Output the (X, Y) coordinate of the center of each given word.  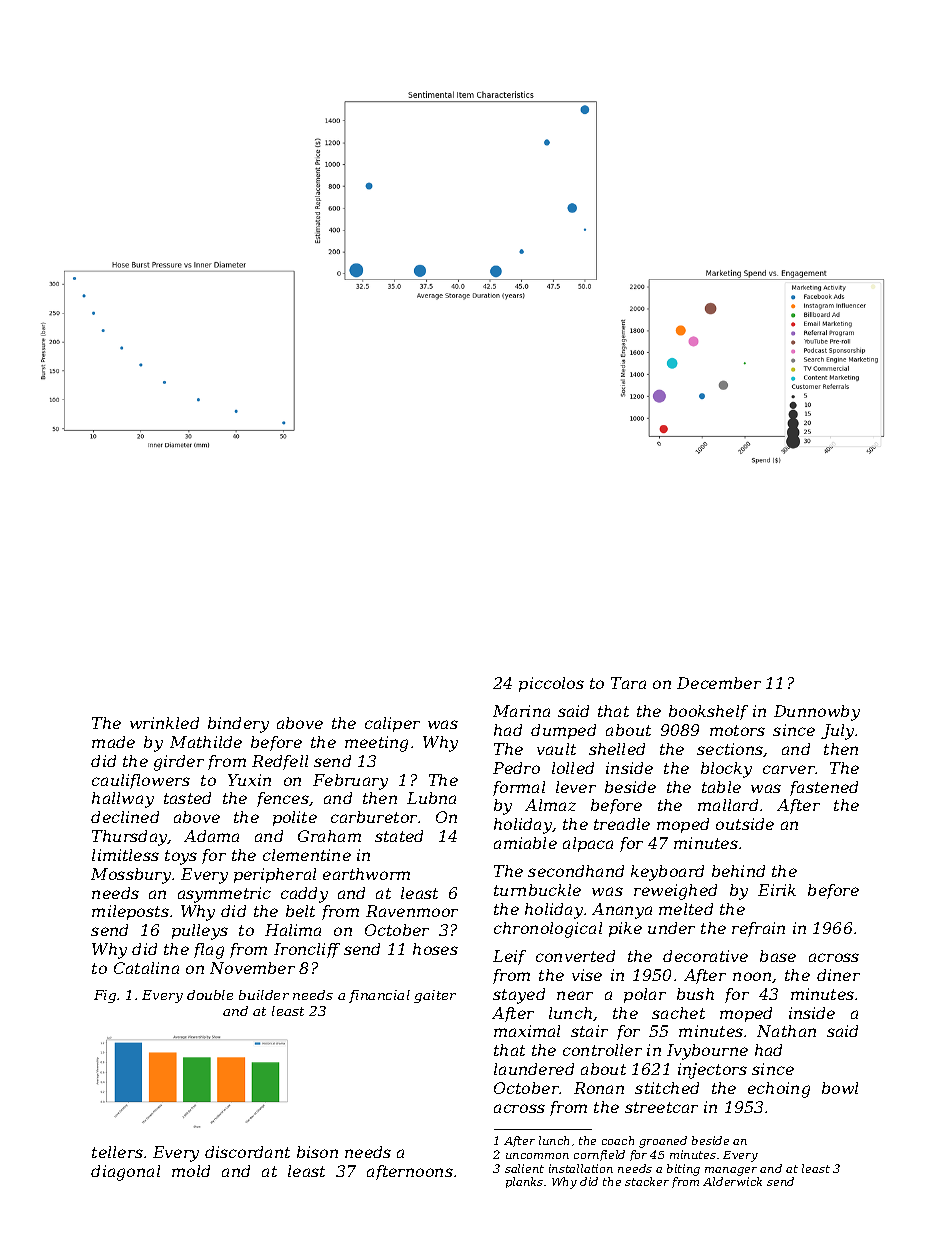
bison (317, 1152)
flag (209, 951)
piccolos (551, 684)
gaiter (435, 996)
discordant (247, 1152)
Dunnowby (817, 713)
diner (838, 975)
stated (399, 836)
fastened (824, 788)
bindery (238, 725)
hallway (123, 800)
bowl (840, 1088)
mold (191, 1171)
